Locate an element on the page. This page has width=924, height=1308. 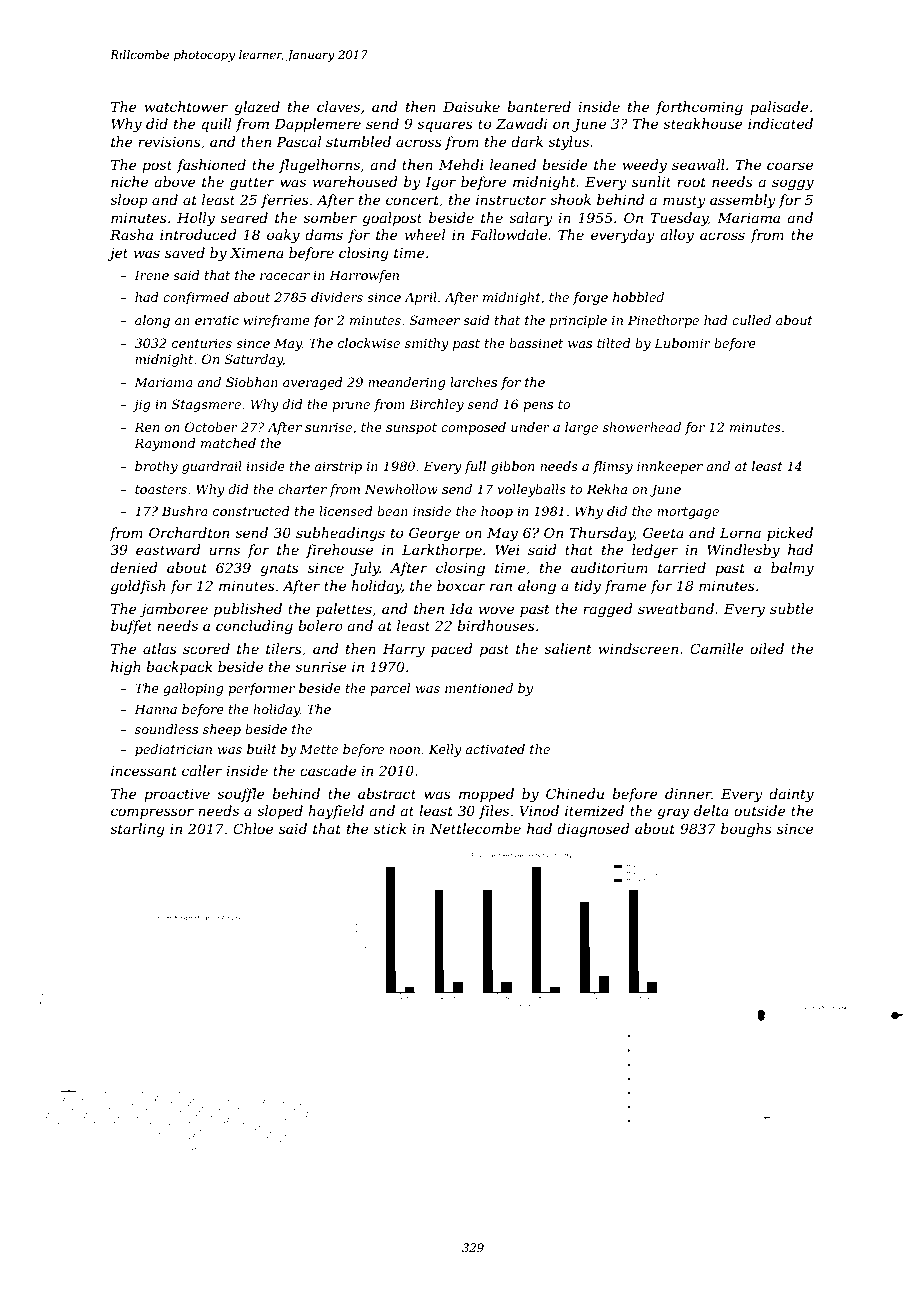
Windlesby is located at coordinates (743, 551).
